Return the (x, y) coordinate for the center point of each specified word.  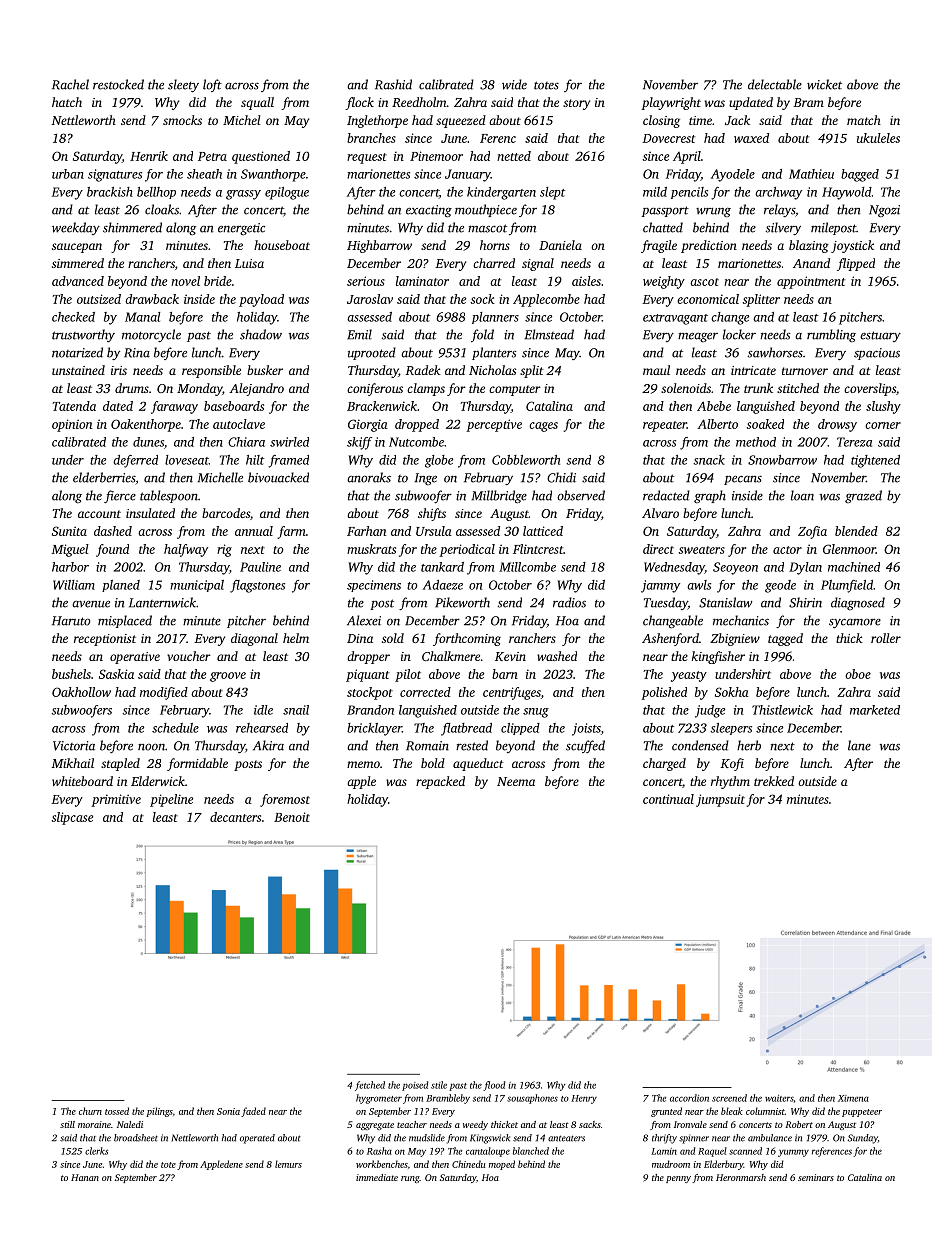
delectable (775, 84)
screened (729, 1098)
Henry (584, 1099)
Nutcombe (416, 442)
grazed (863, 496)
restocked (118, 84)
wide (514, 84)
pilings (159, 1112)
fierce (120, 496)
